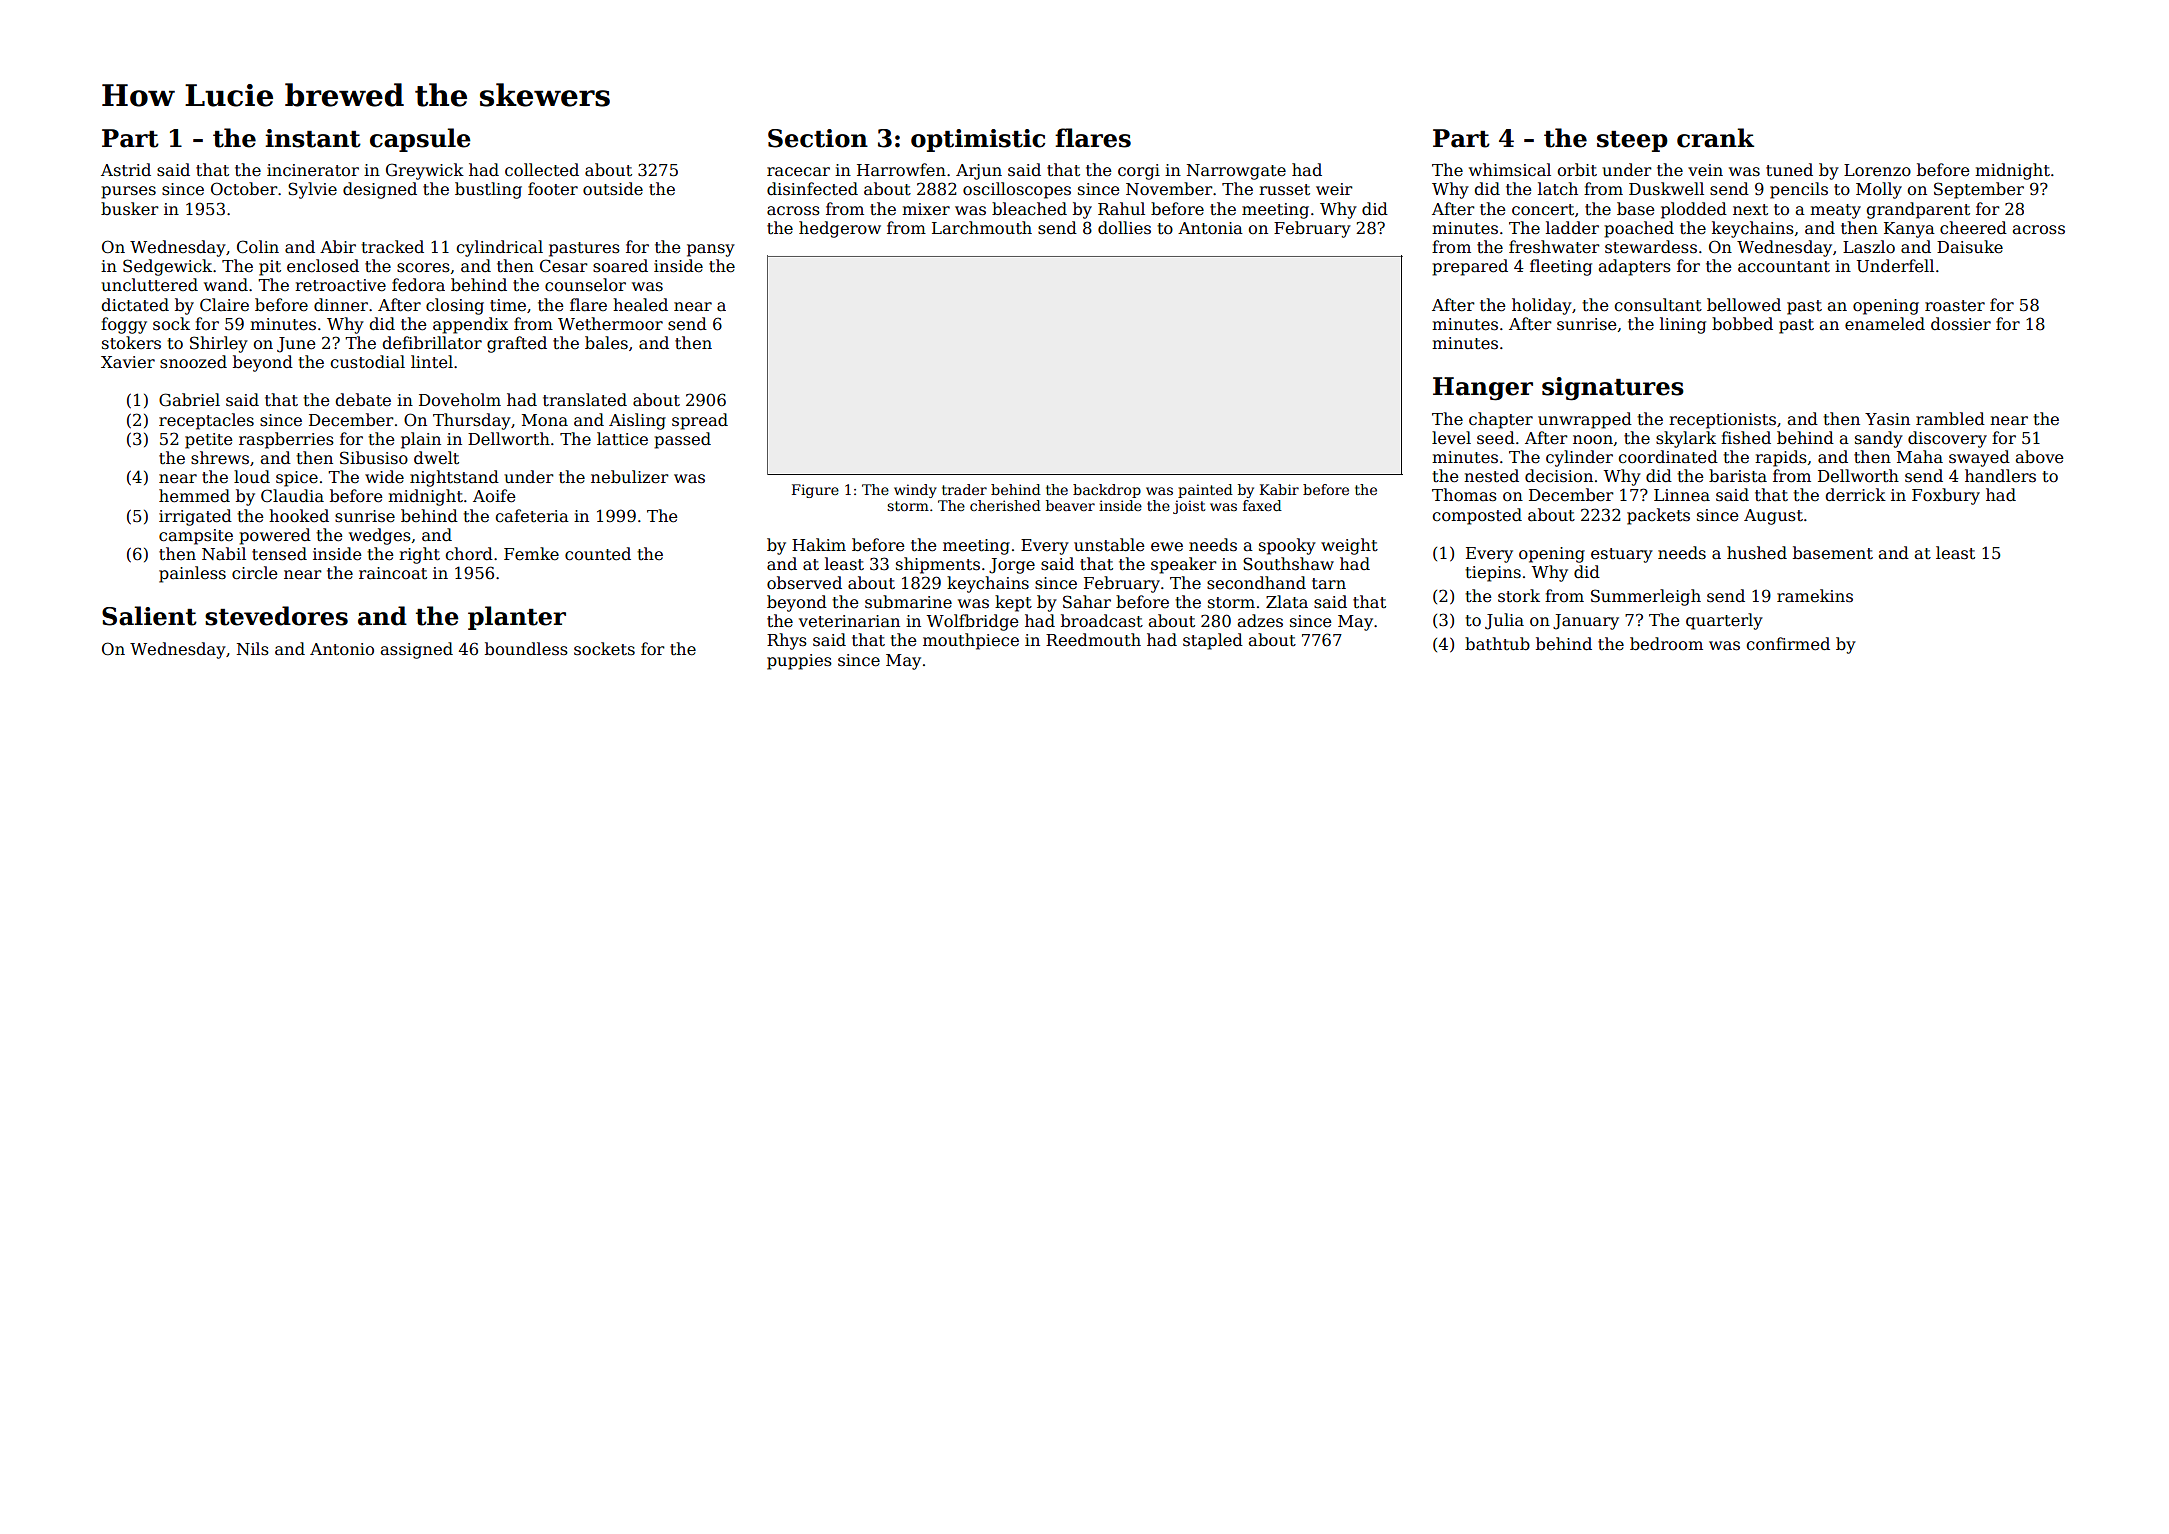 The width and height of the screenshot is (2169, 1534). I want to click on Aoife, so click(494, 496).
